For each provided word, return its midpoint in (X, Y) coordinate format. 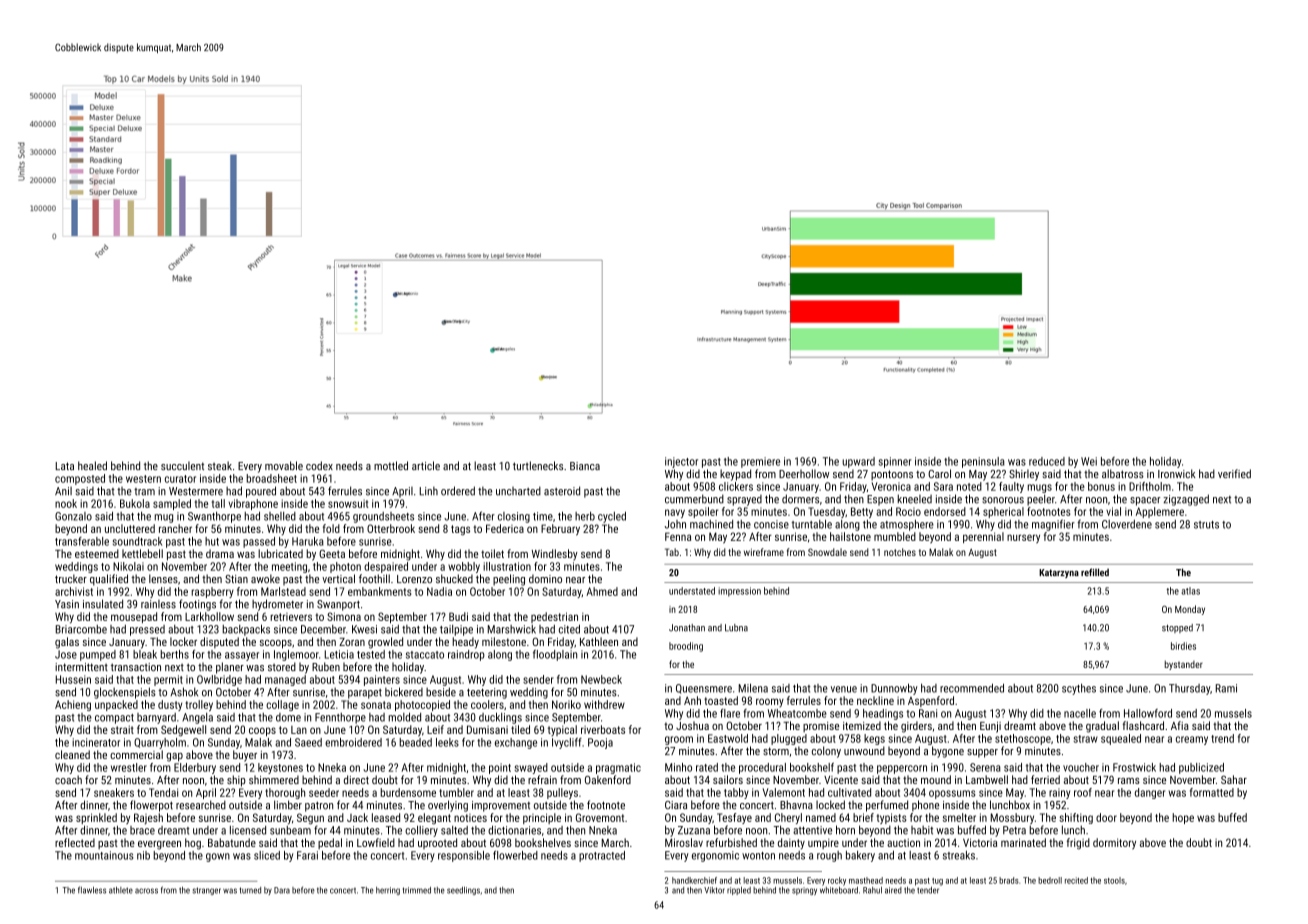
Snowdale (827, 552)
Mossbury (1012, 818)
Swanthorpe (214, 517)
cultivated (849, 792)
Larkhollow (209, 616)
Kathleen (599, 641)
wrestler (129, 767)
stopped (1177, 628)
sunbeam (290, 830)
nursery (1023, 538)
